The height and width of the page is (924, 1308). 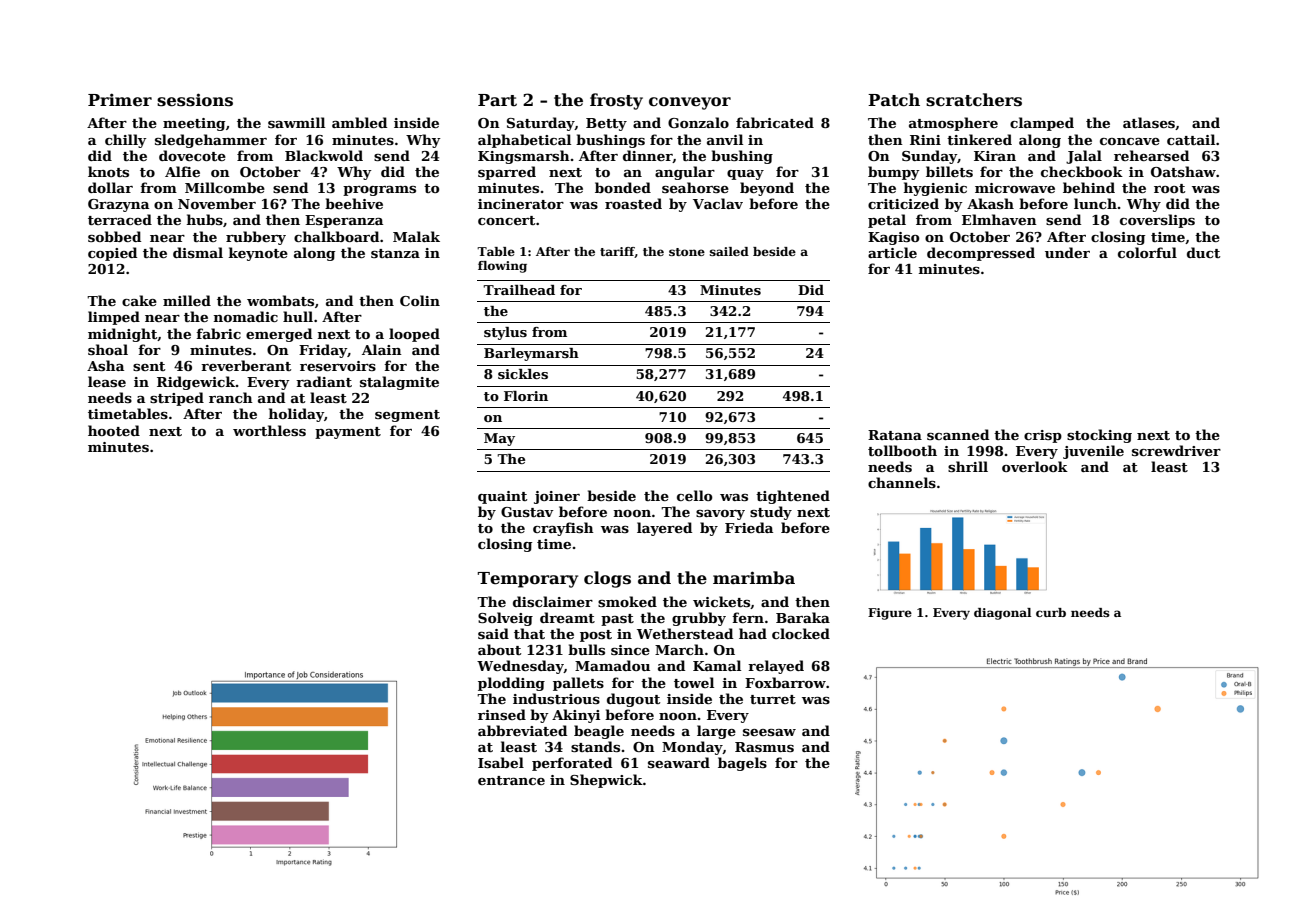 I want to click on duct, so click(x=1203, y=252).
